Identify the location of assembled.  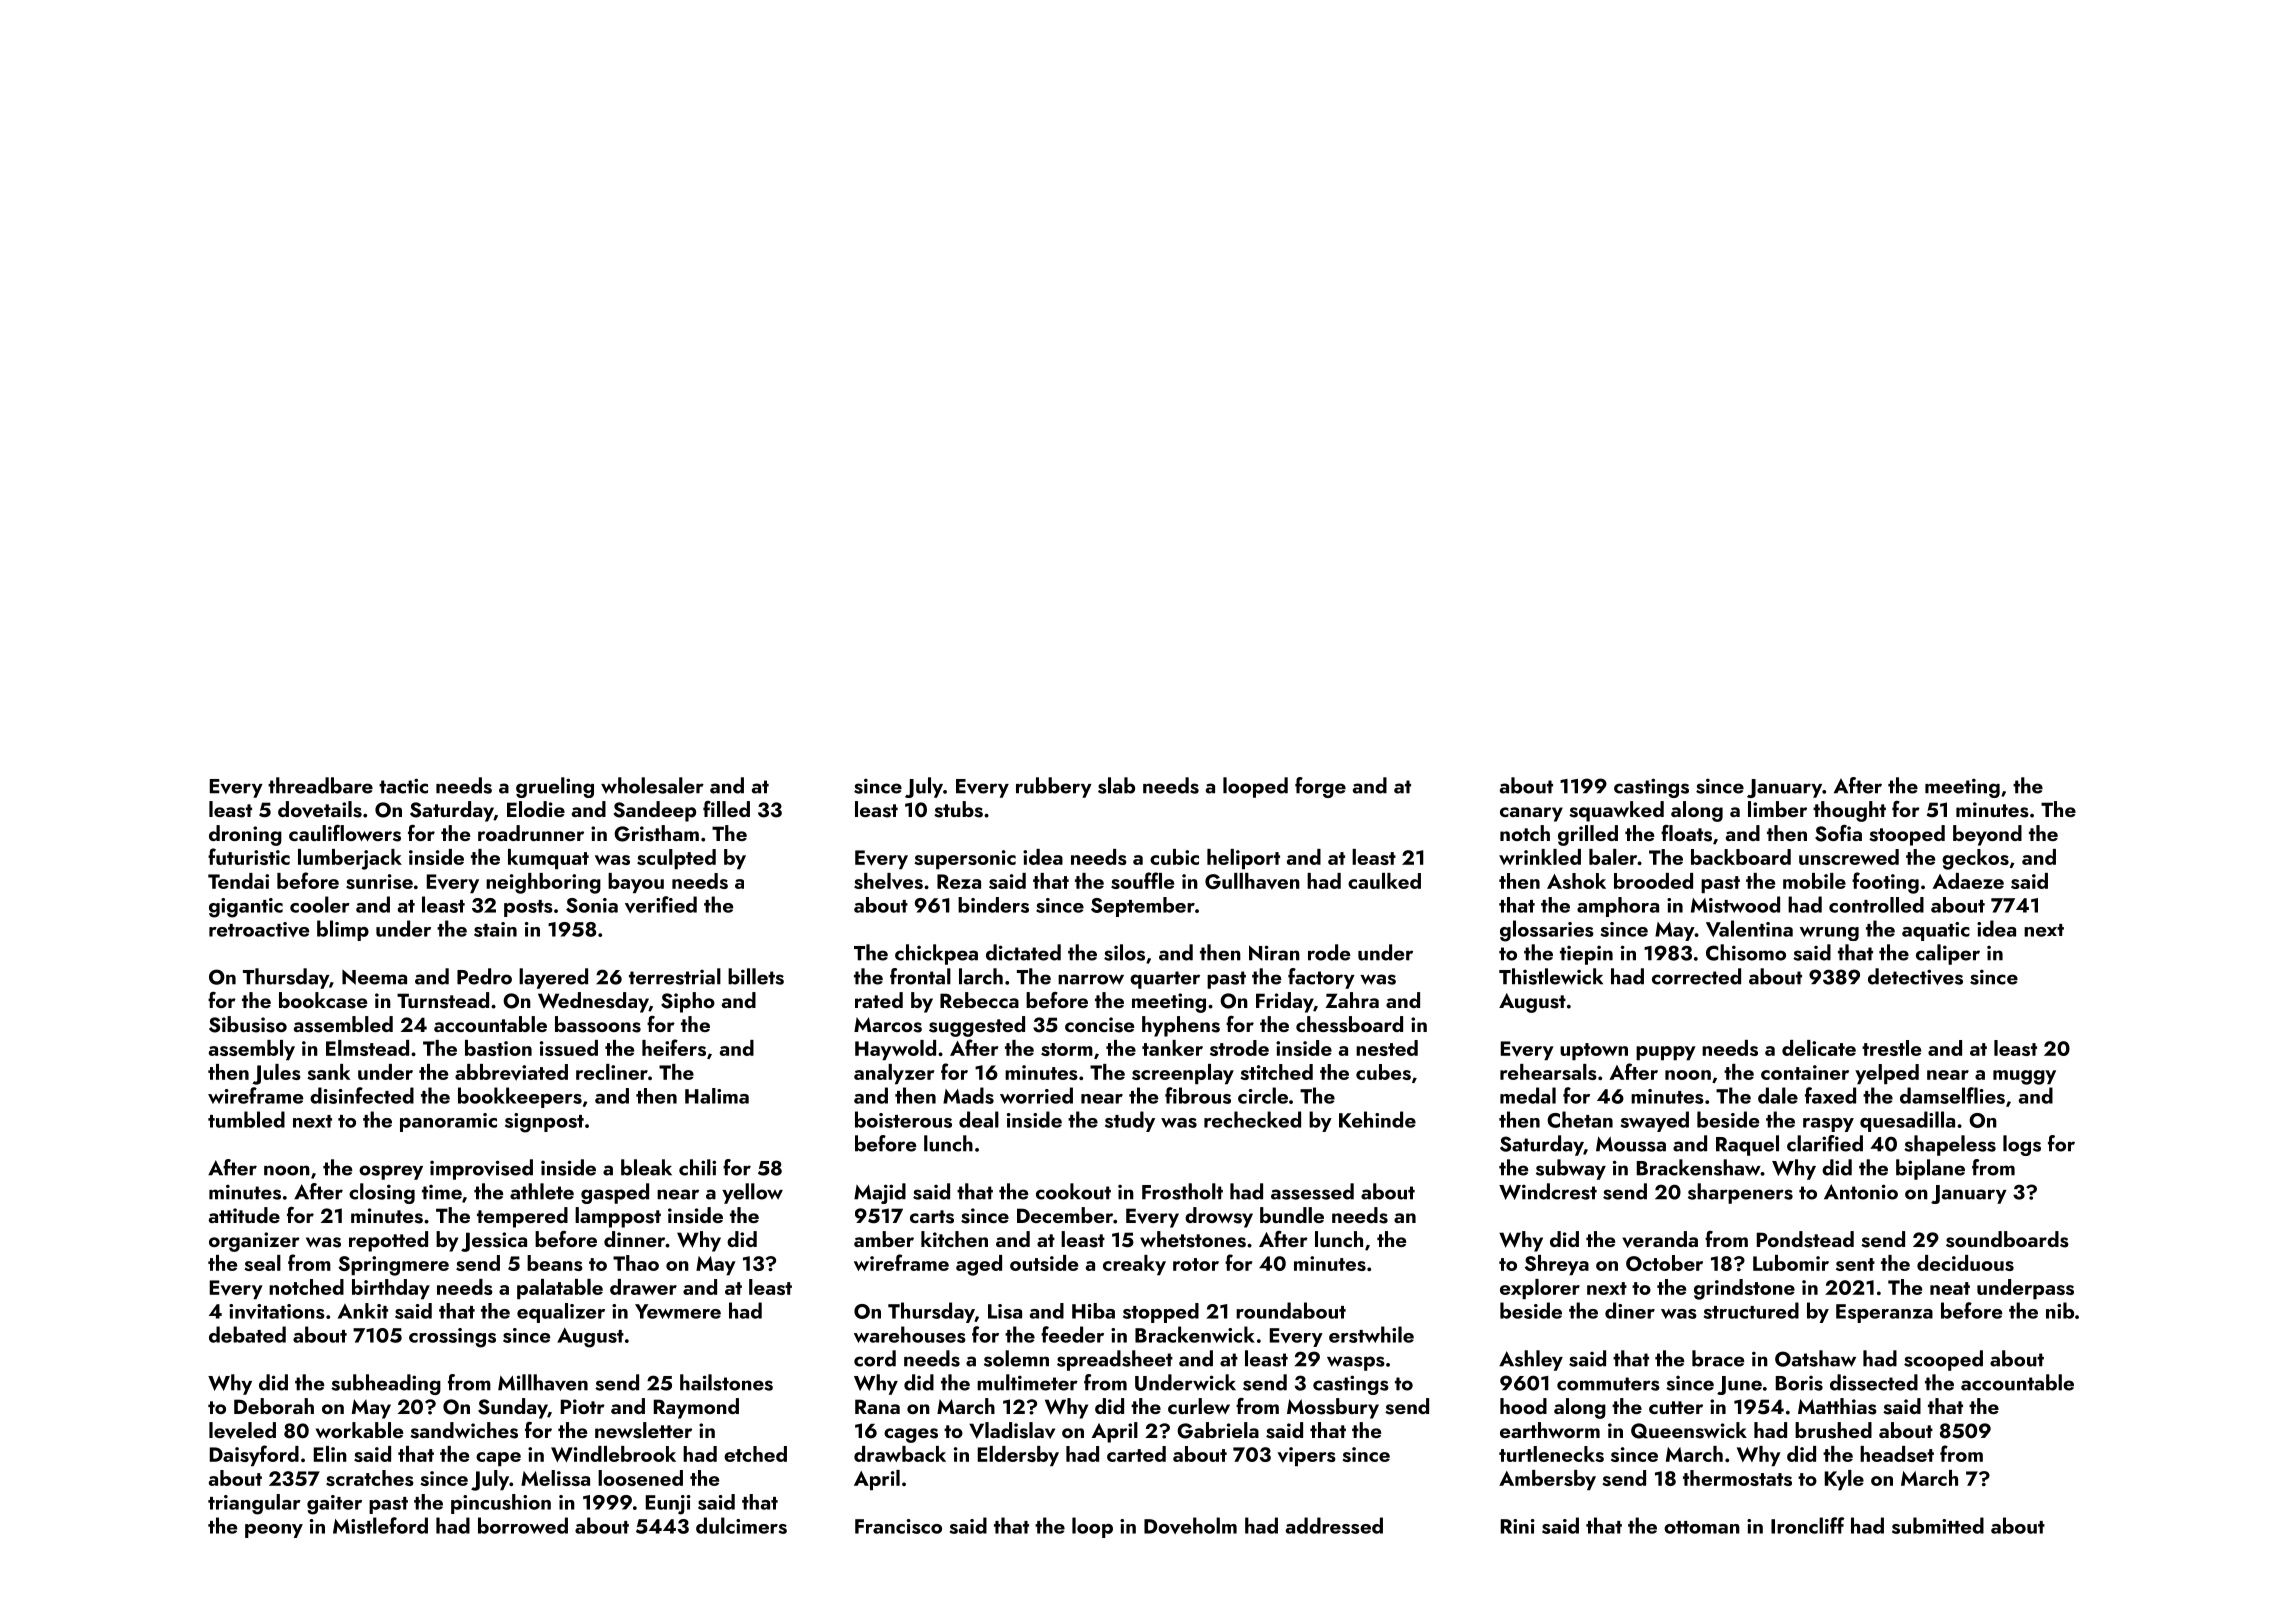
(343, 1024).
